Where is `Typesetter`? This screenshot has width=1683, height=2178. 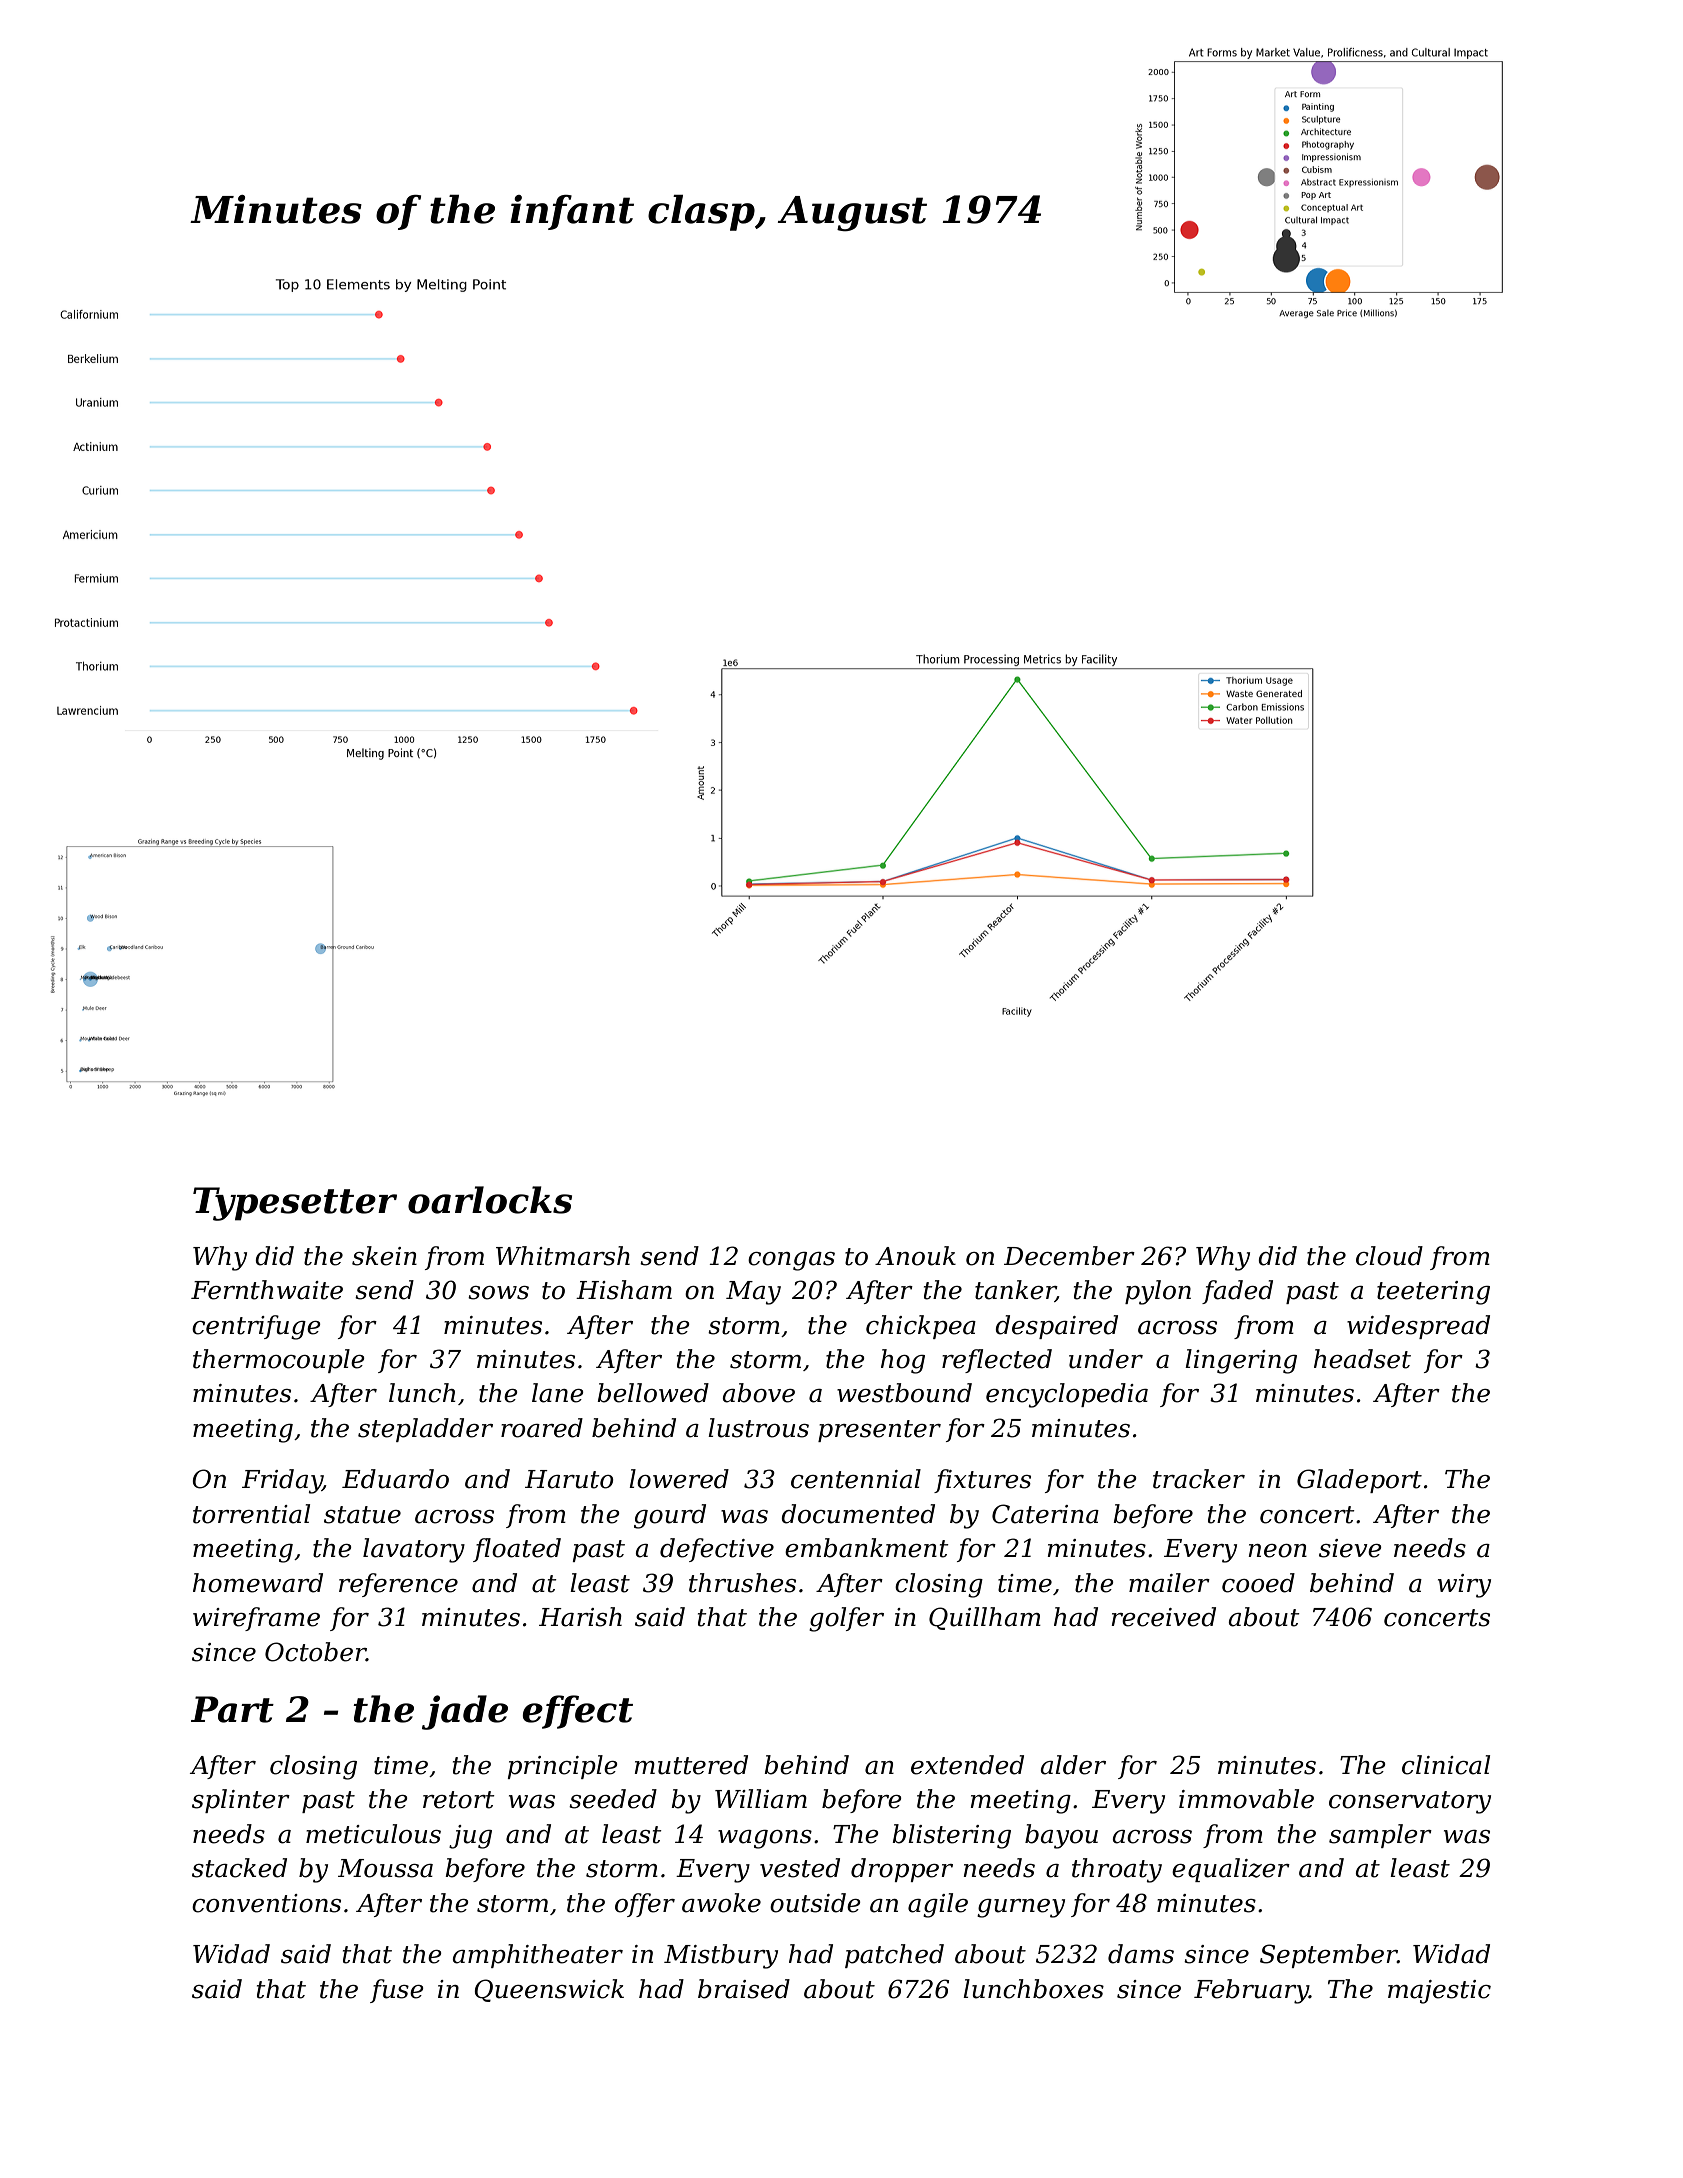
Typesetter is located at coordinates (295, 1204).
